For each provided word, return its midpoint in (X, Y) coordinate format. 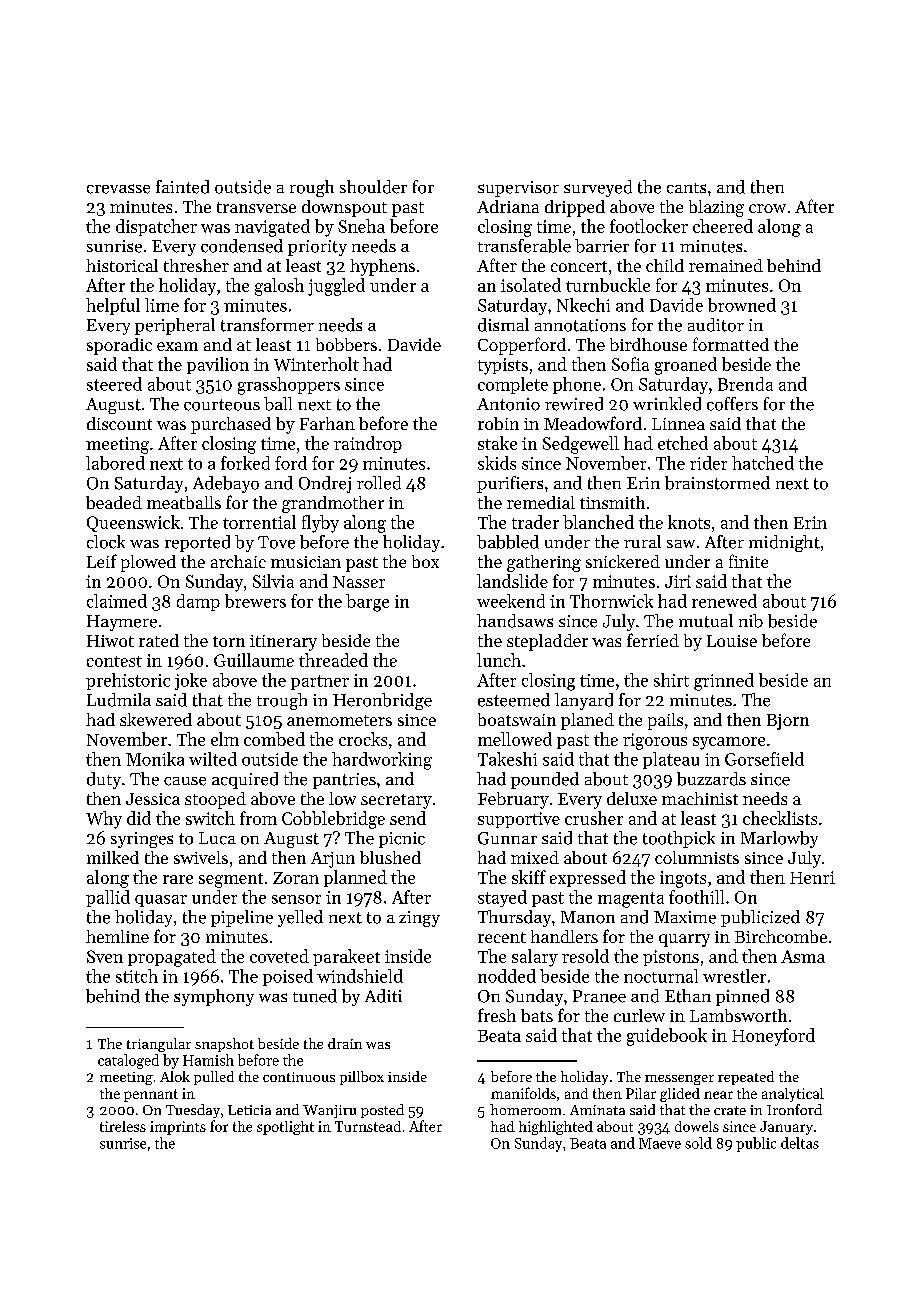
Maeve (660, 1143)
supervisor (518, 189)
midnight (784, 543)
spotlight (285, 1128)
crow (767, 208)
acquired (245, 780)
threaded (333, 660)
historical (122, 265)
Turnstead (368, 1126)
